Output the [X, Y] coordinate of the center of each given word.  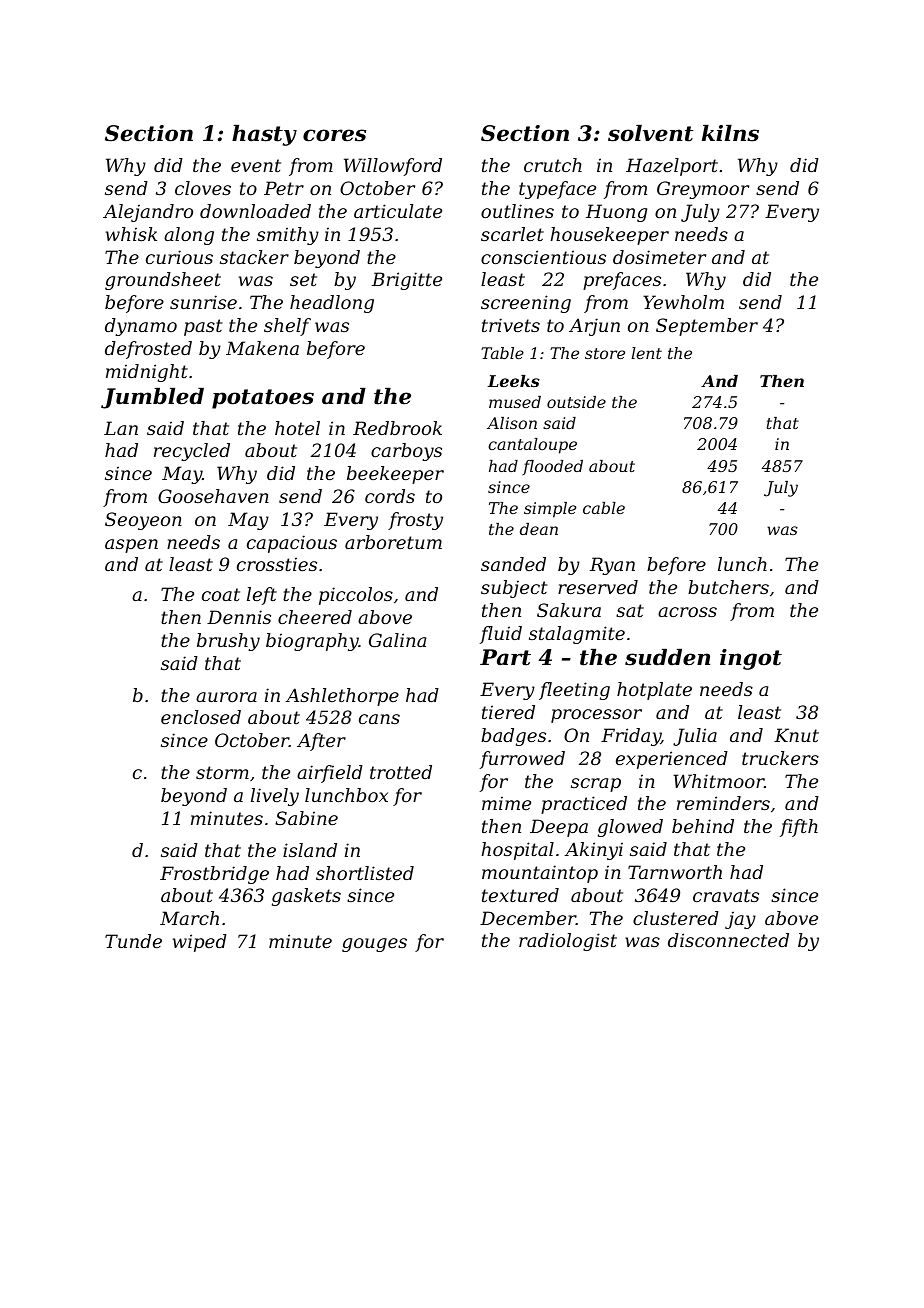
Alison [512, 423]
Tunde [133, 941]
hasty [264, 135]
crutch [553, 165]
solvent [651, 133]
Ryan [612, 566]
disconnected [728, 940]
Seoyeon [143, 521]
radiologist [568, 942]
